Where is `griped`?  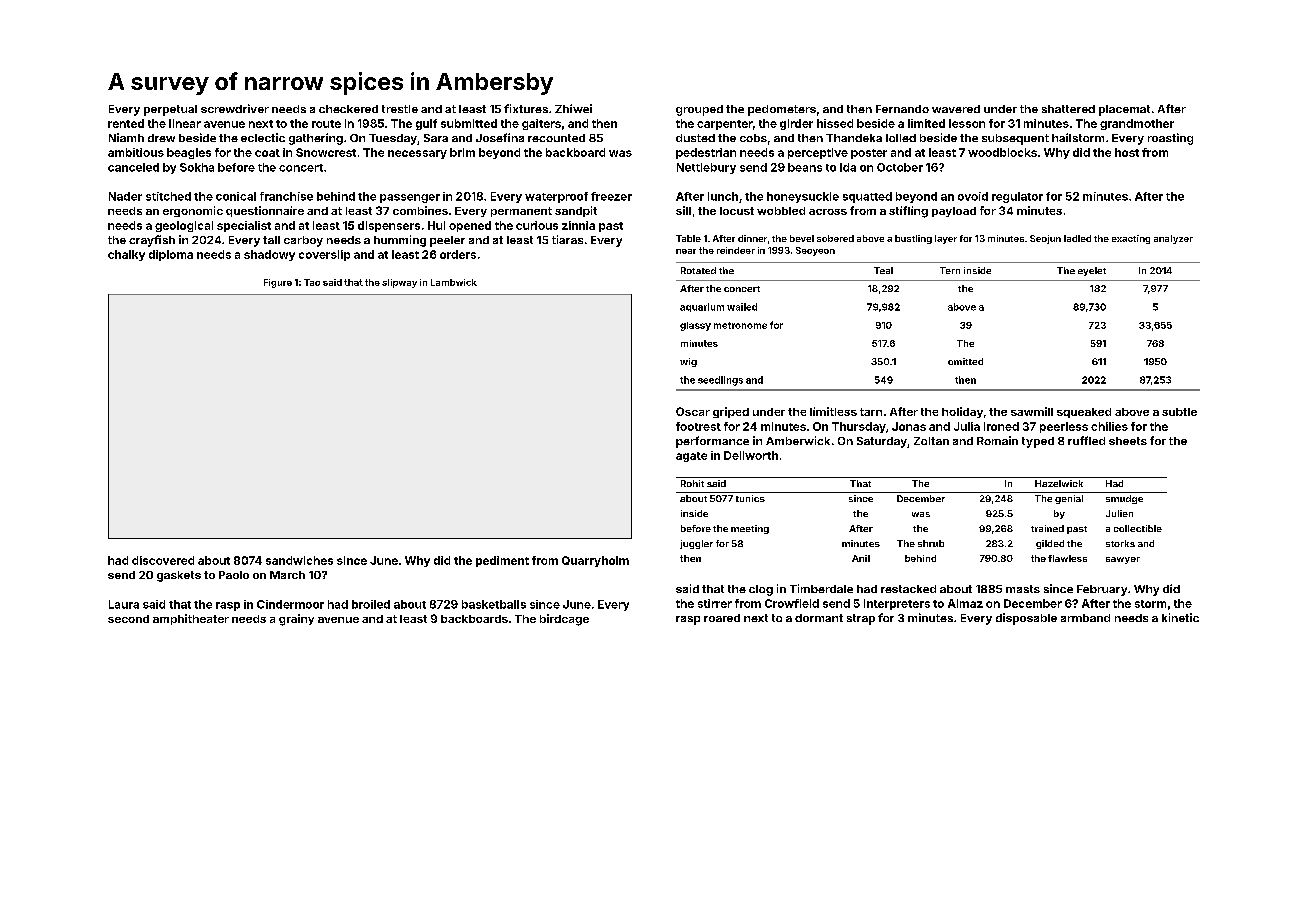
griped is located at coordinates (731, 412).
